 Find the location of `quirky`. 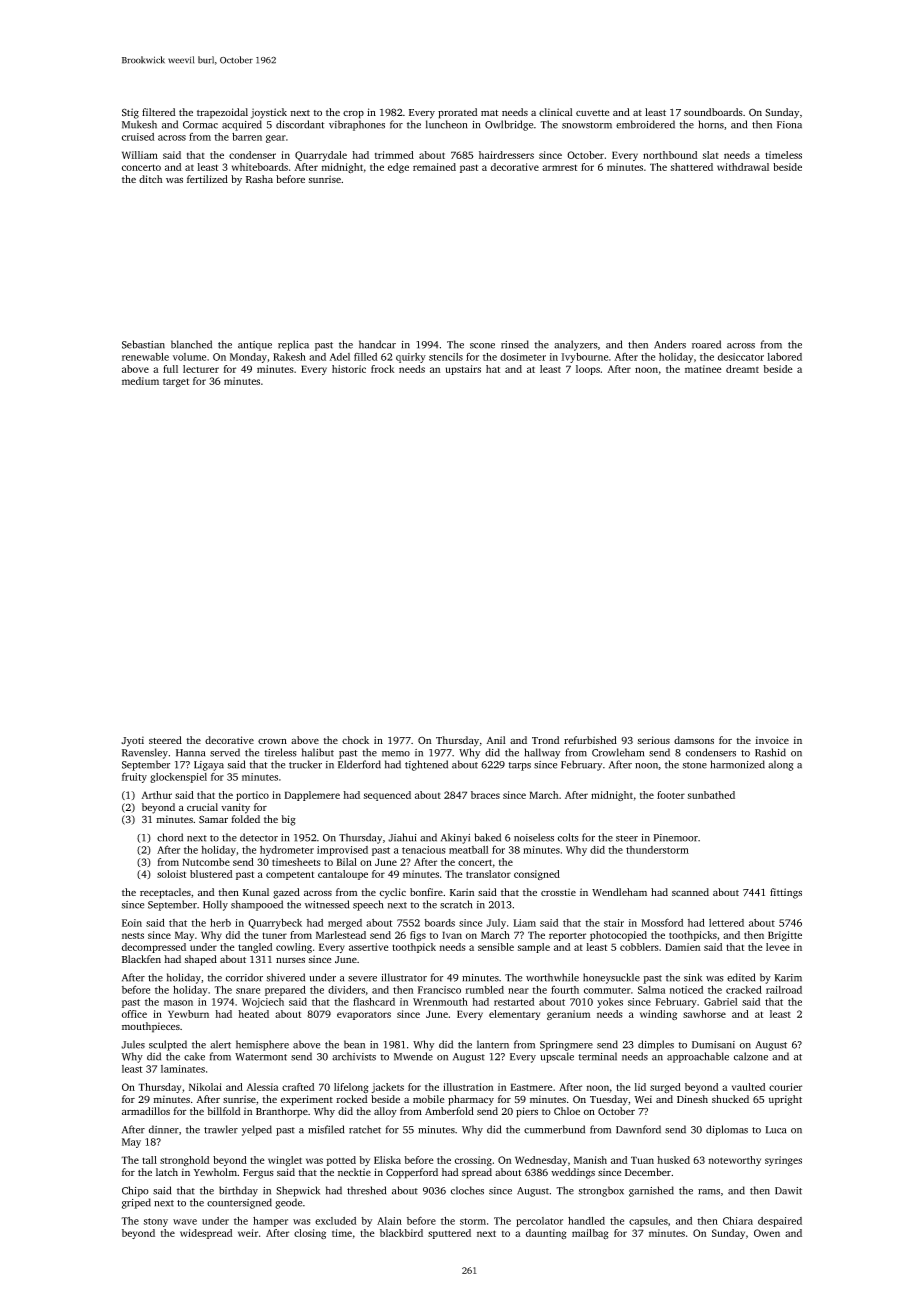

quirky is located at coordinates (411, 358).
